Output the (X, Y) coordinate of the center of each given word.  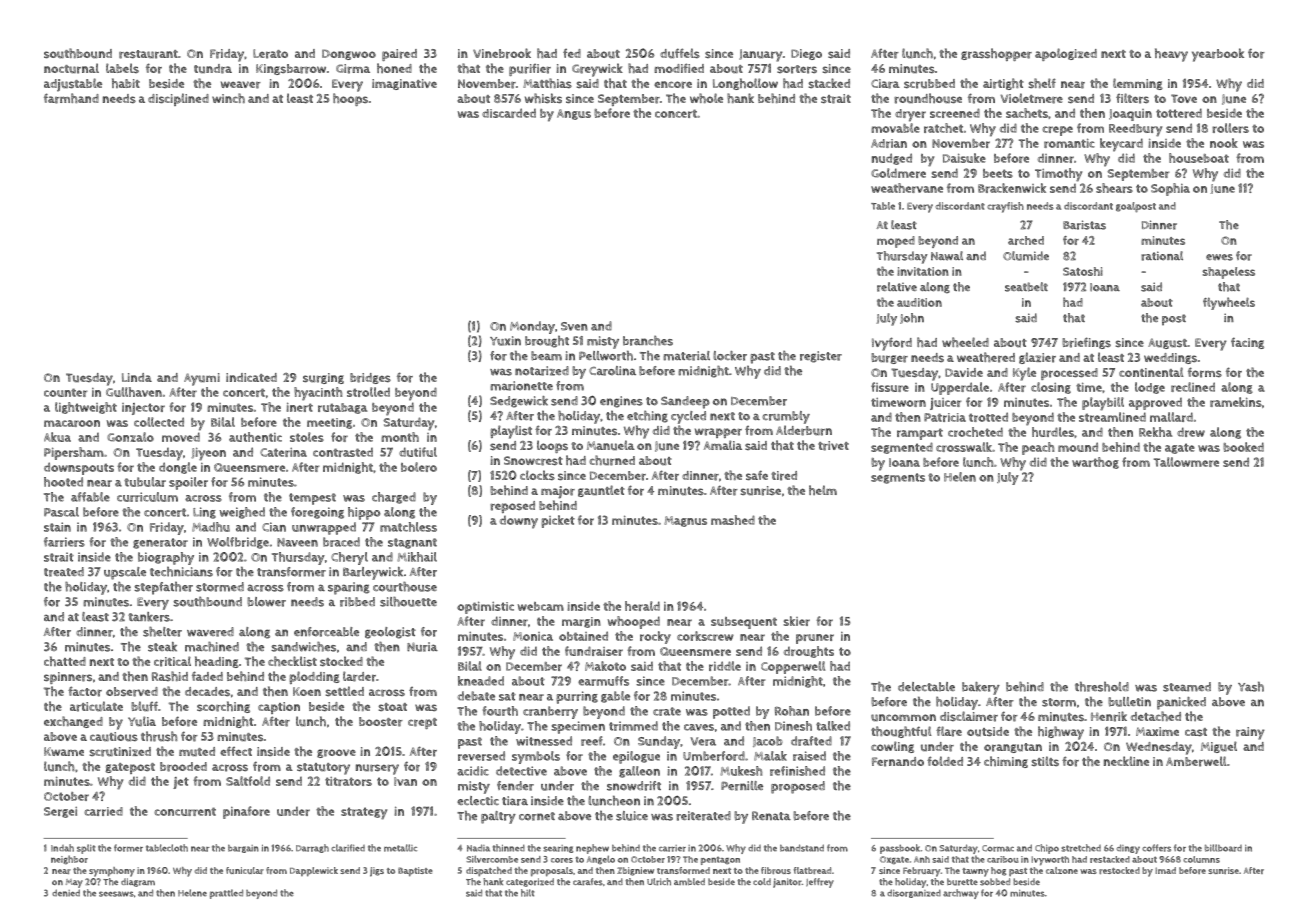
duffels (680, 53)
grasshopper (996, 54)
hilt (527, 893)
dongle (178, 468)
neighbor (69, 859)
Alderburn (804, 430)
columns (1201, 859)
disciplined (178, 99)
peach (1038, 448)
